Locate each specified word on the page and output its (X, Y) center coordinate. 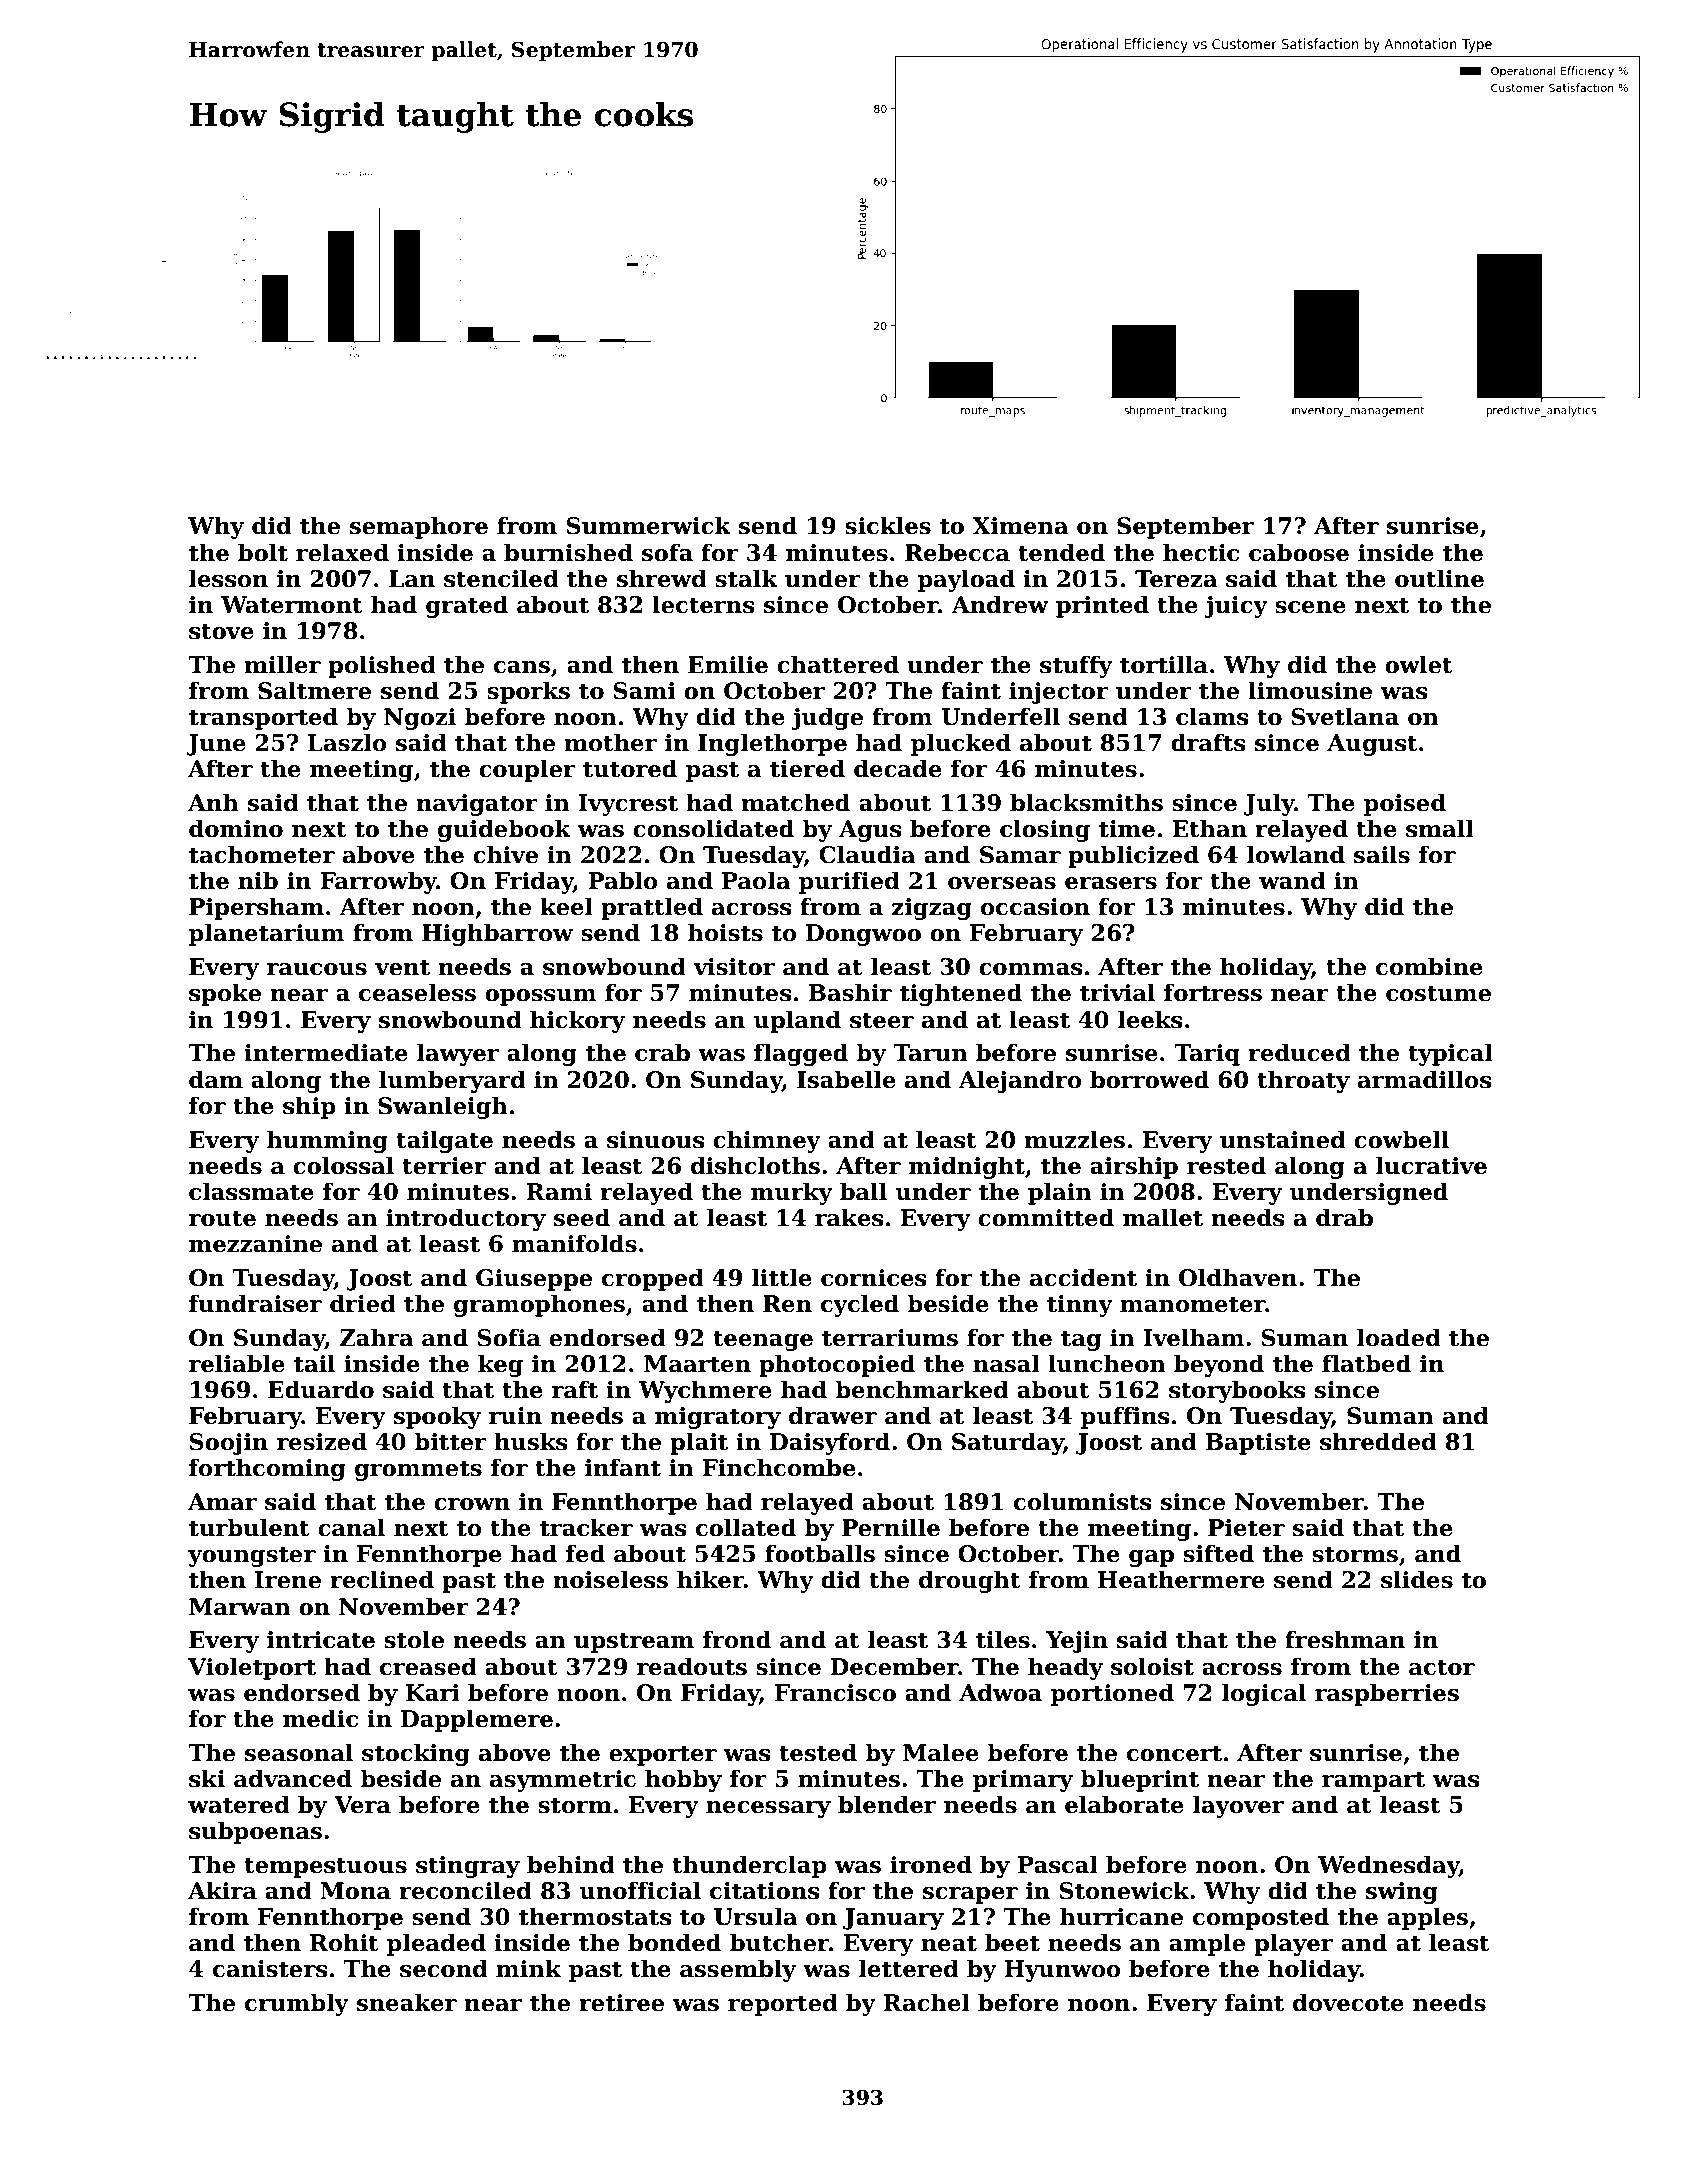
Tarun (930, 1053)
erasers (1111, 883)
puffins (1125, 1417)
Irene (288, 1580)
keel (566, 906)
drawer (833, 1415)
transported (263, 718)
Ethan (1209, 828)
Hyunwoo (1062, 1971)
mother (610, 742)
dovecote (1348, 2002)
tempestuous (325, 1867)
